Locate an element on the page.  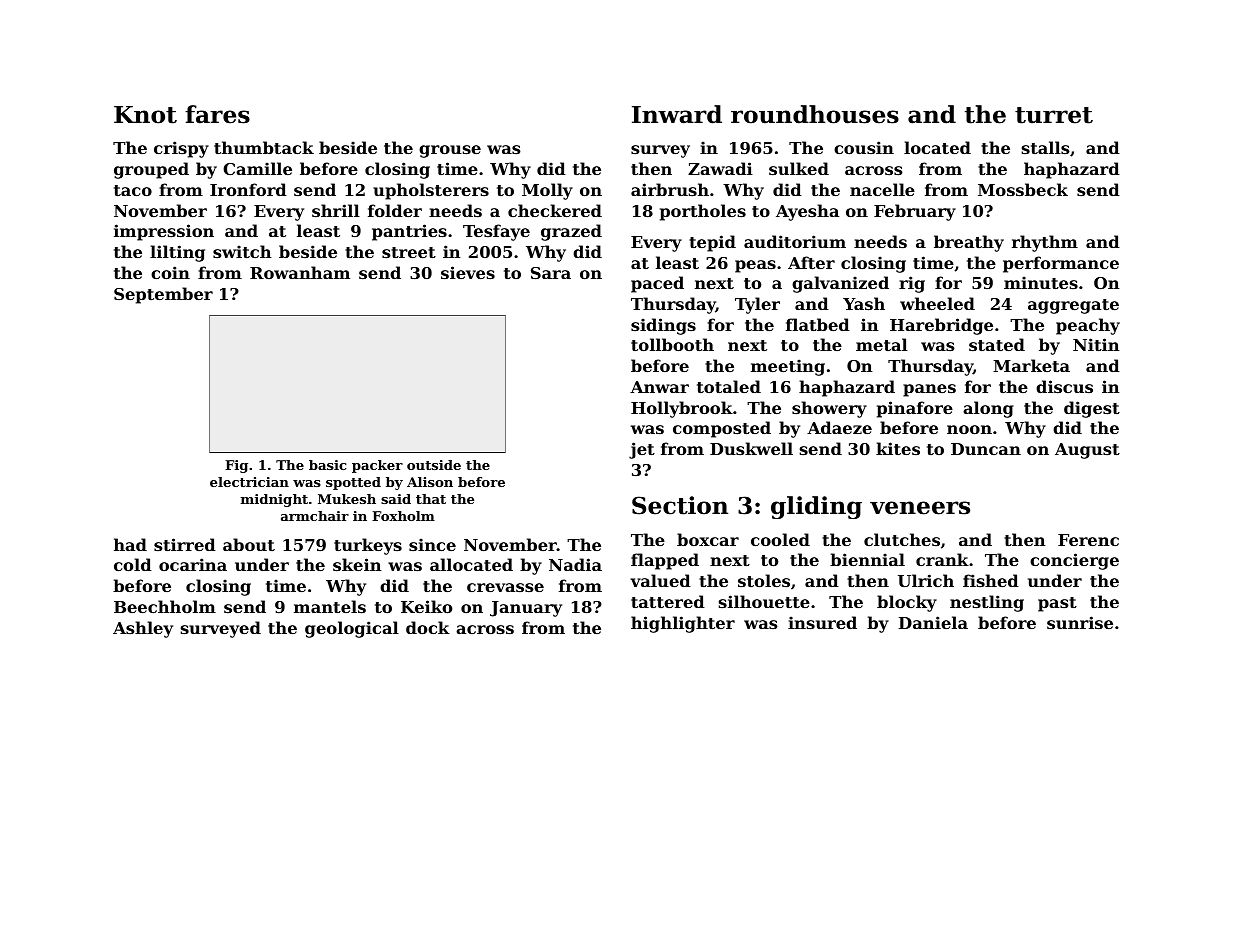
sidings is located at coordinates (663, 326).
